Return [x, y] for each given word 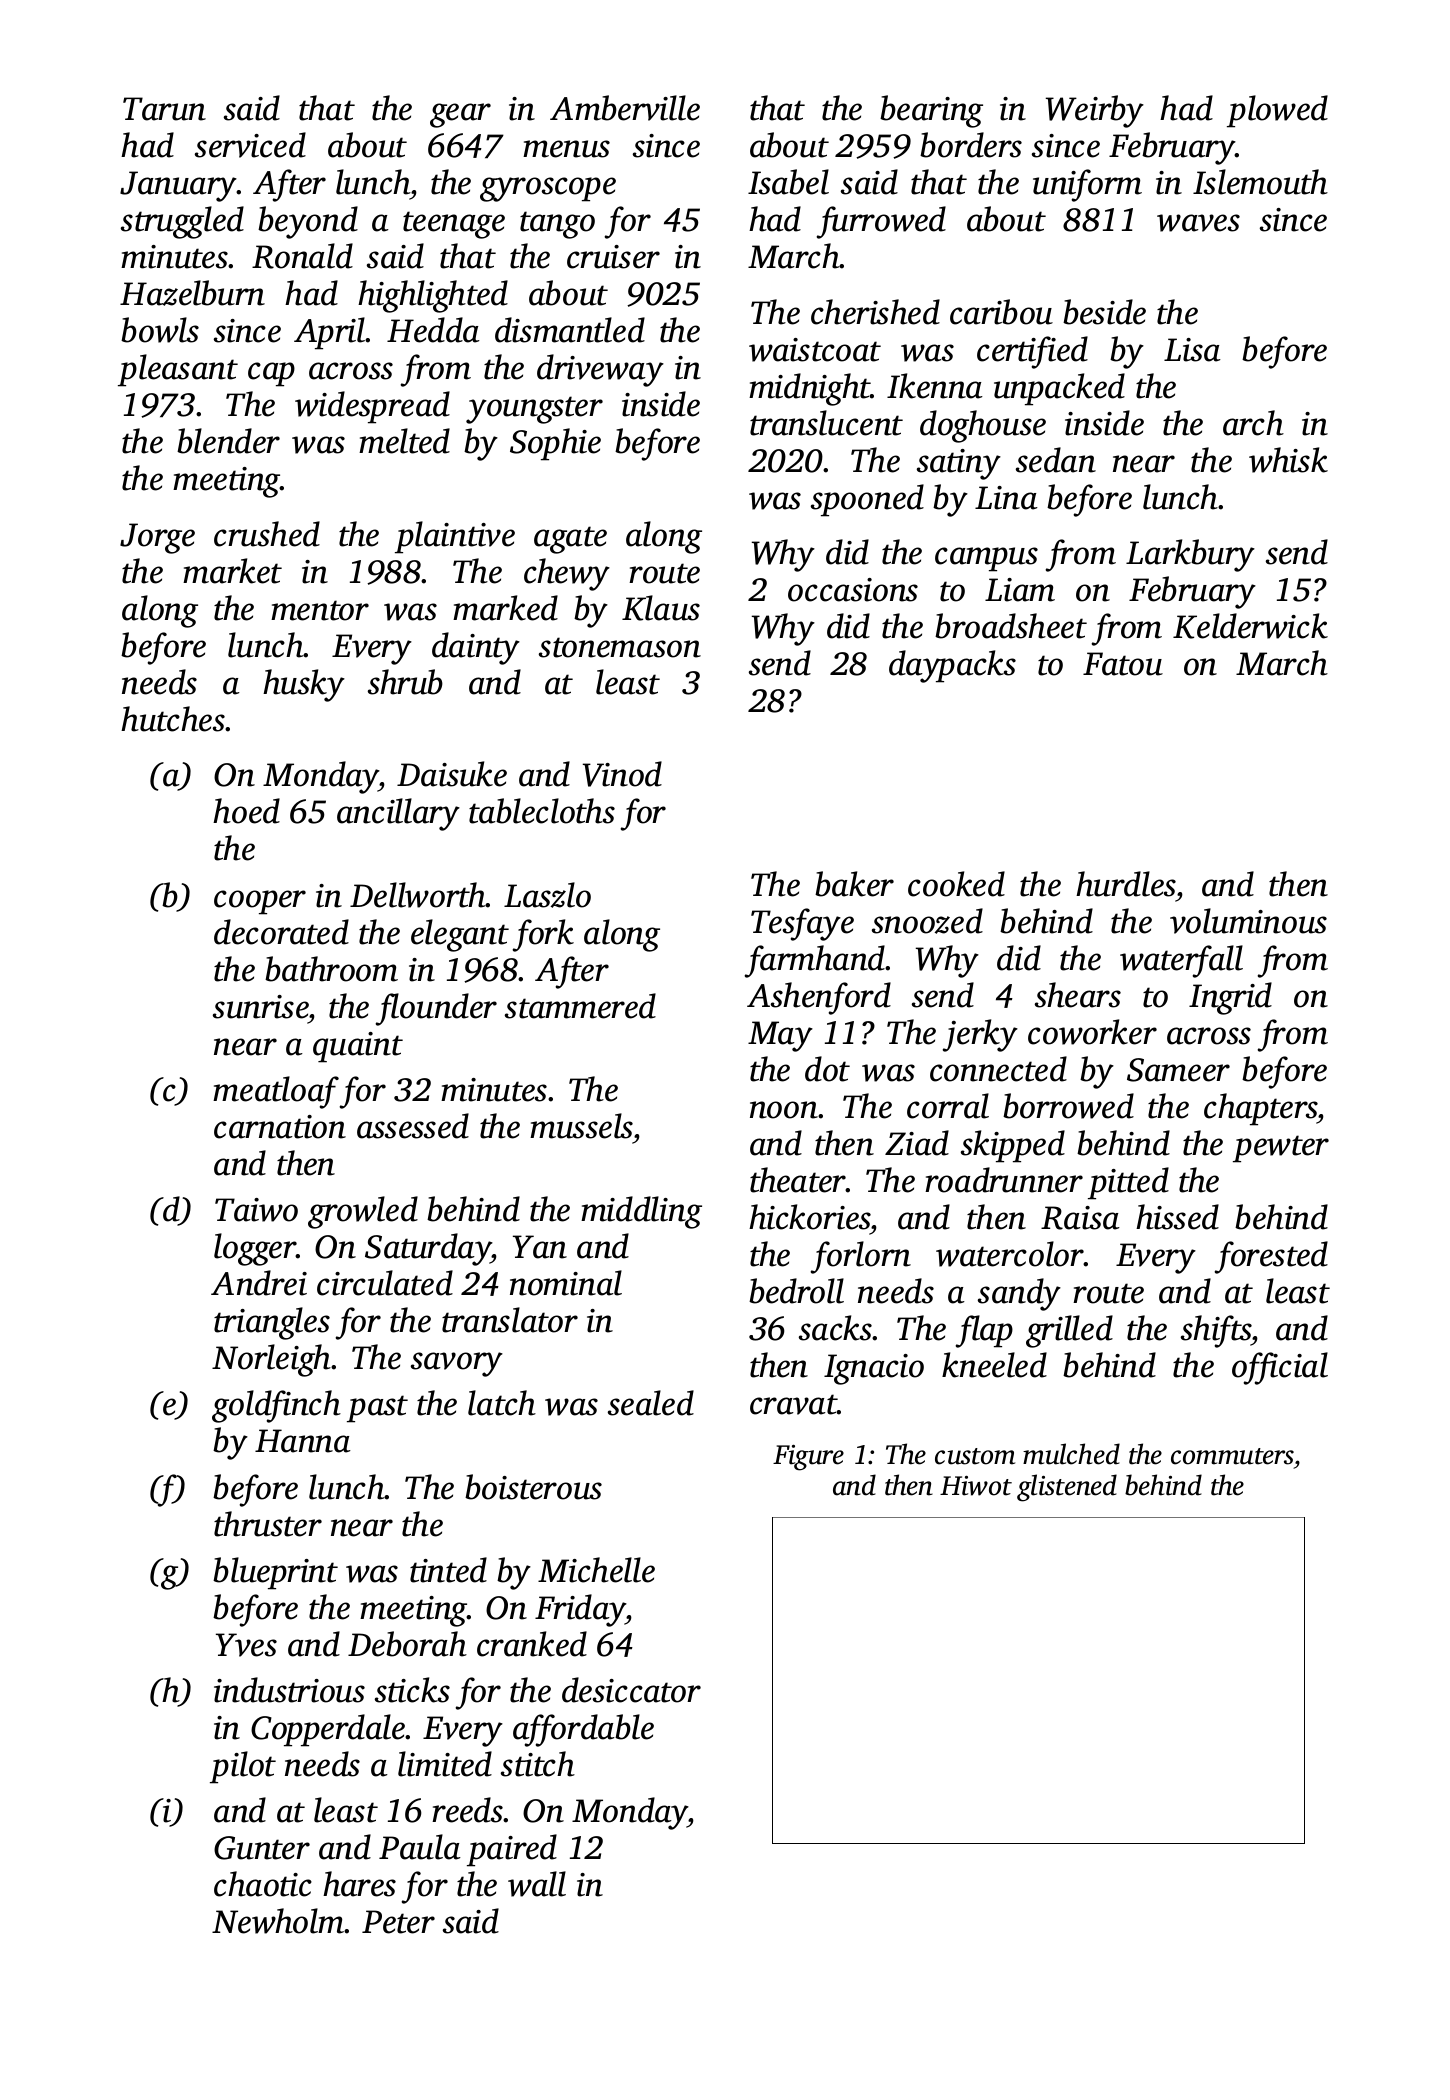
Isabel [788, 182]
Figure [808, 1458]
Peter [398, 1922]
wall [537, 1884]
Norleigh [271, 1360]
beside [1104, 312]
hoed [246, 811]
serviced [250, 145]
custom [975, 1456]
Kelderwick [1250, 626]
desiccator [631, 1690]
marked [505, 608]
